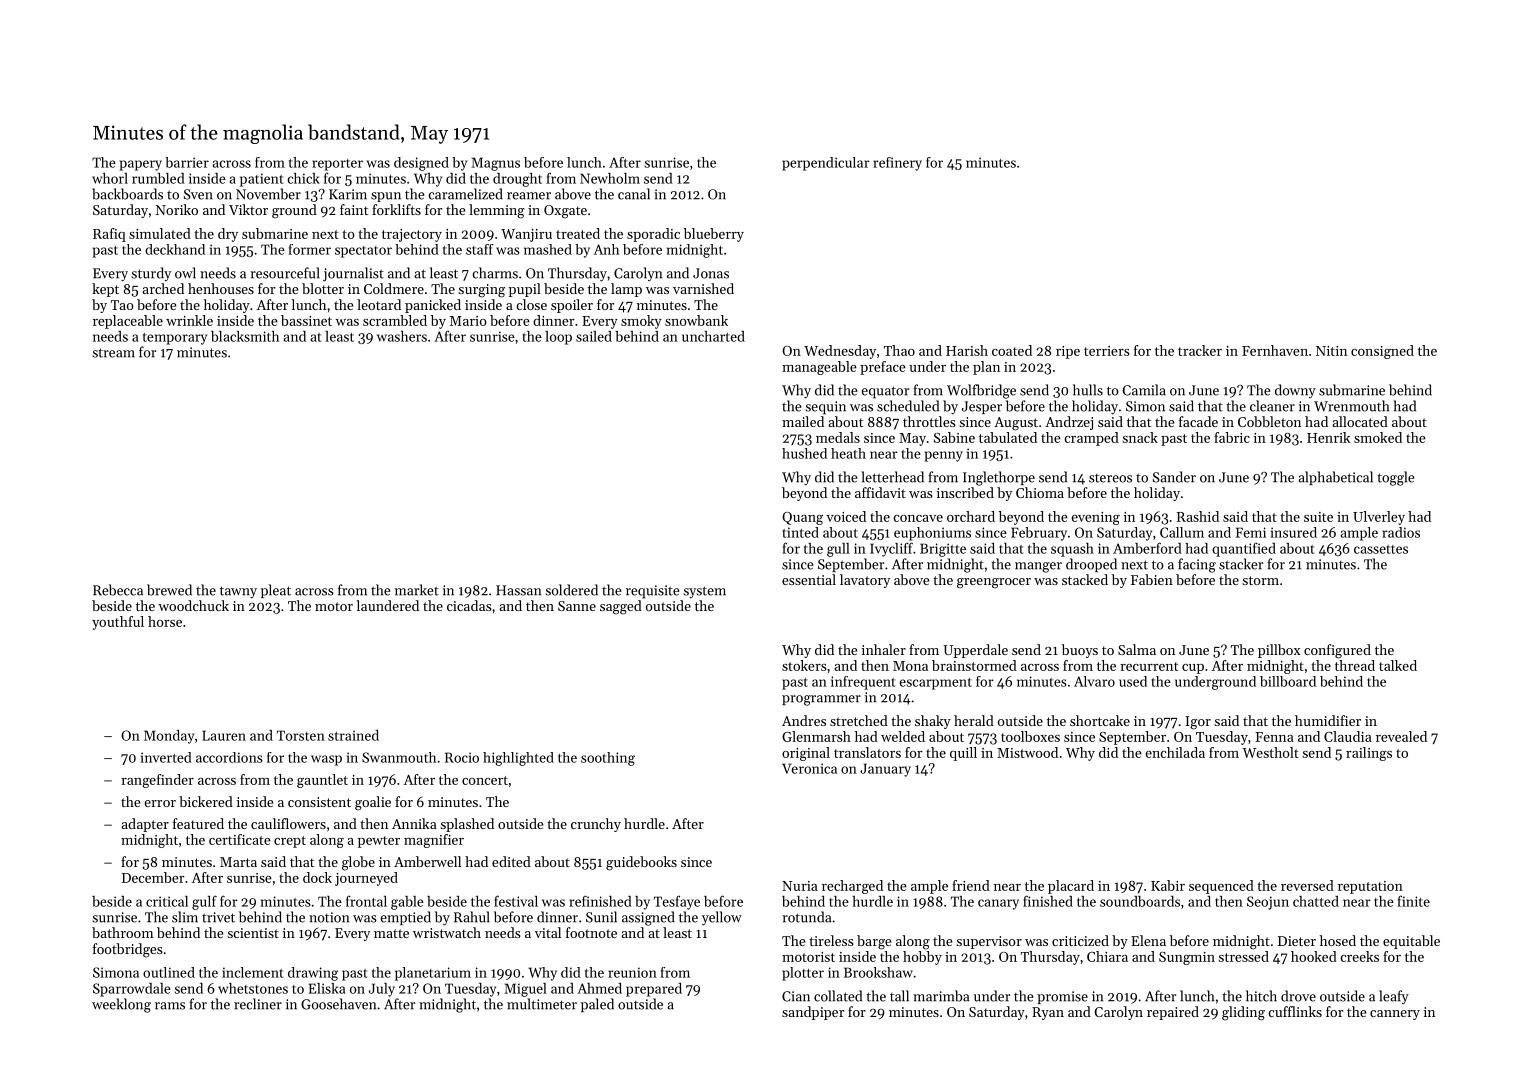  I want to click on simulated, so click(160, 233).
